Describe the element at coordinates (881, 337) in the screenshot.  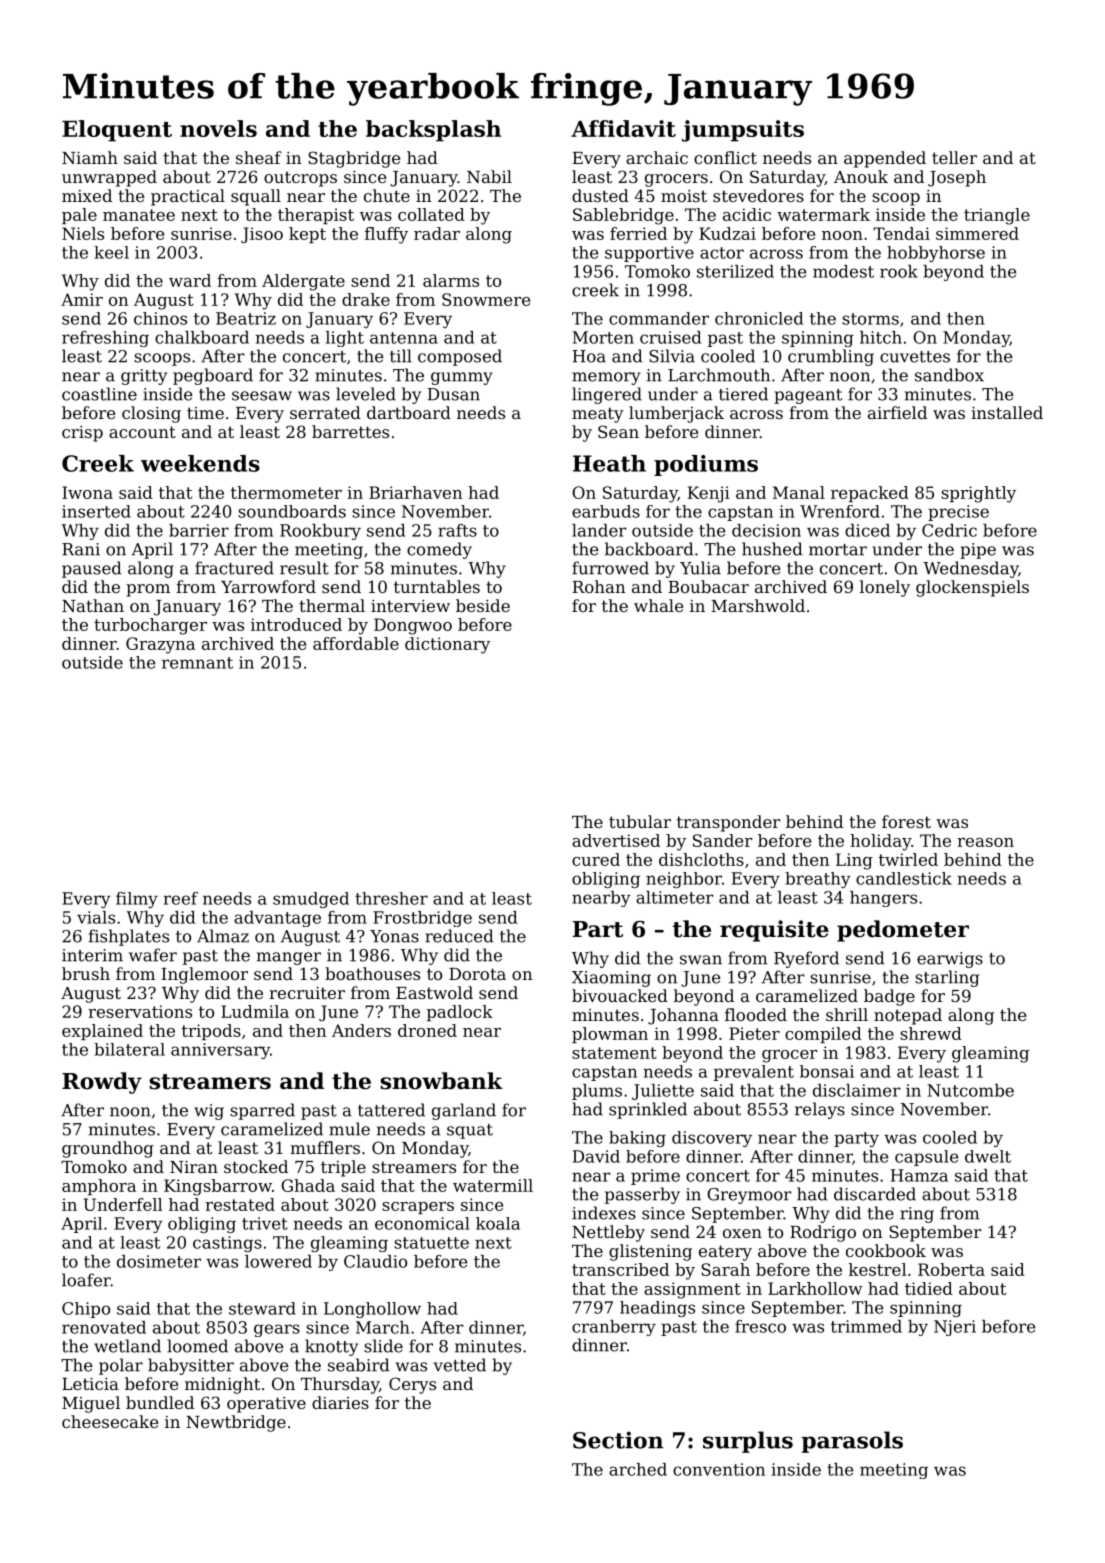
I see `hitch` at that location.
